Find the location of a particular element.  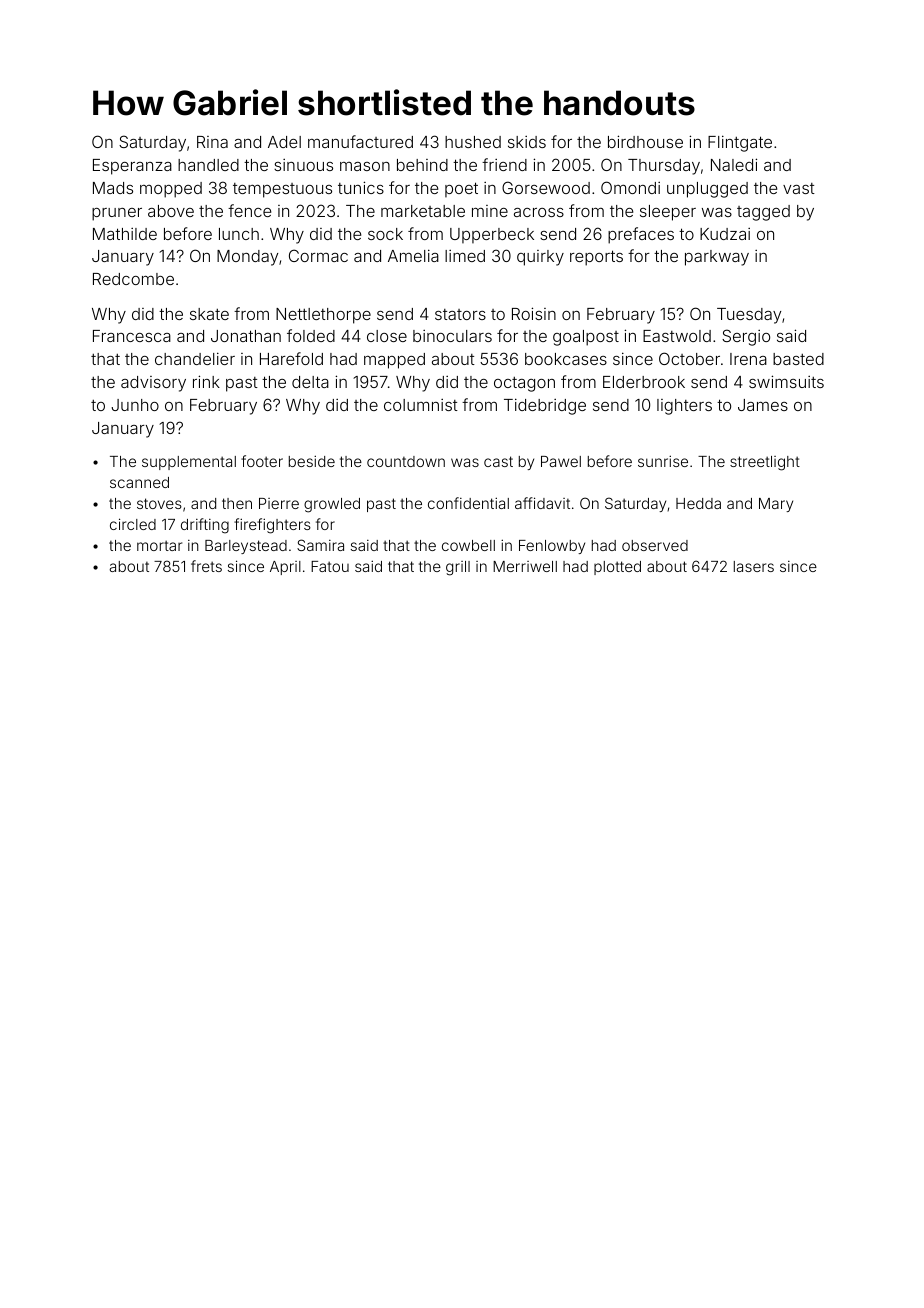

Kudzai is located at coordinates (725, 234).
